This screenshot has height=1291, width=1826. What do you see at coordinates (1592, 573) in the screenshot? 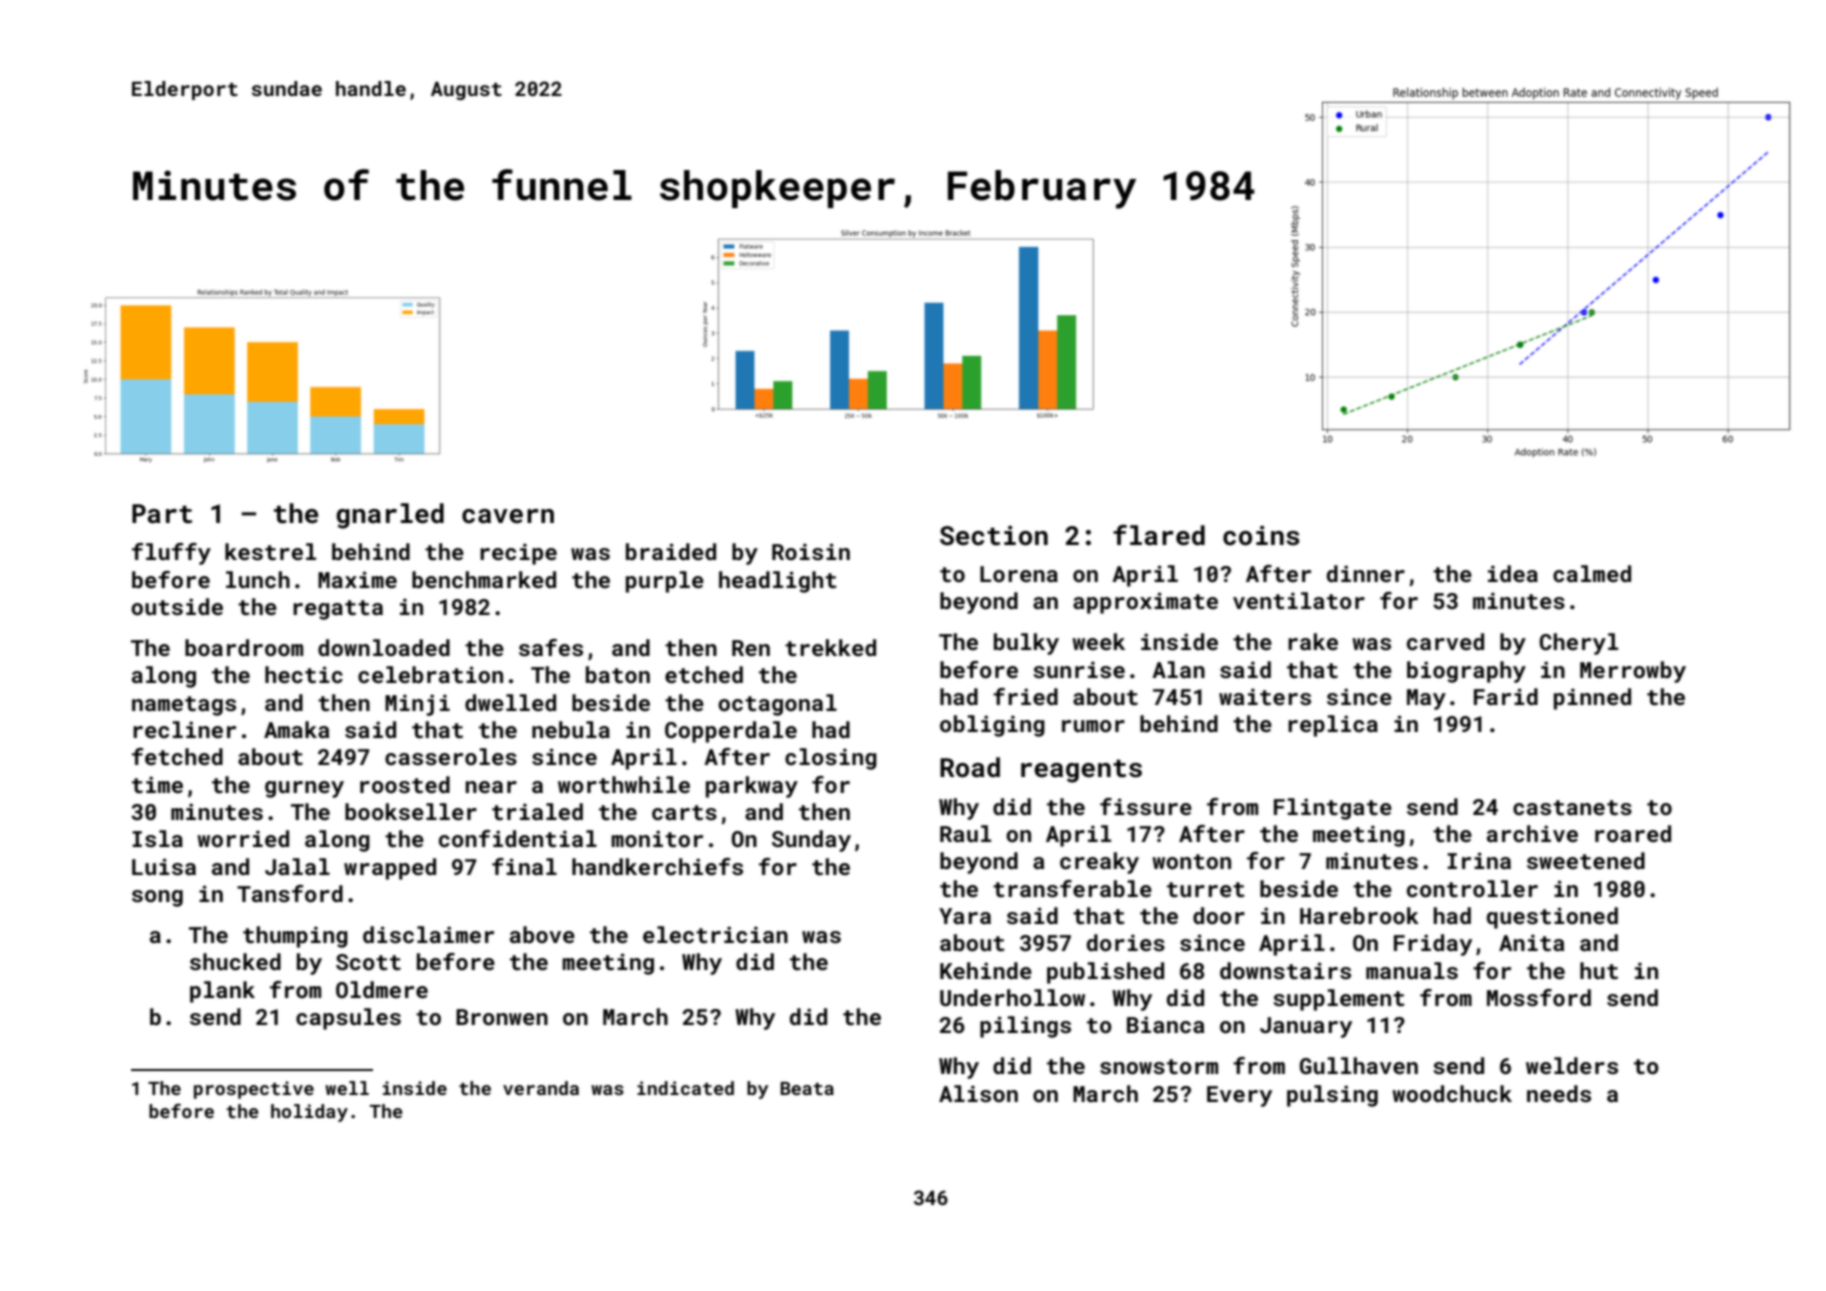
I see `calmed` at bounding box center [1592, 573].
